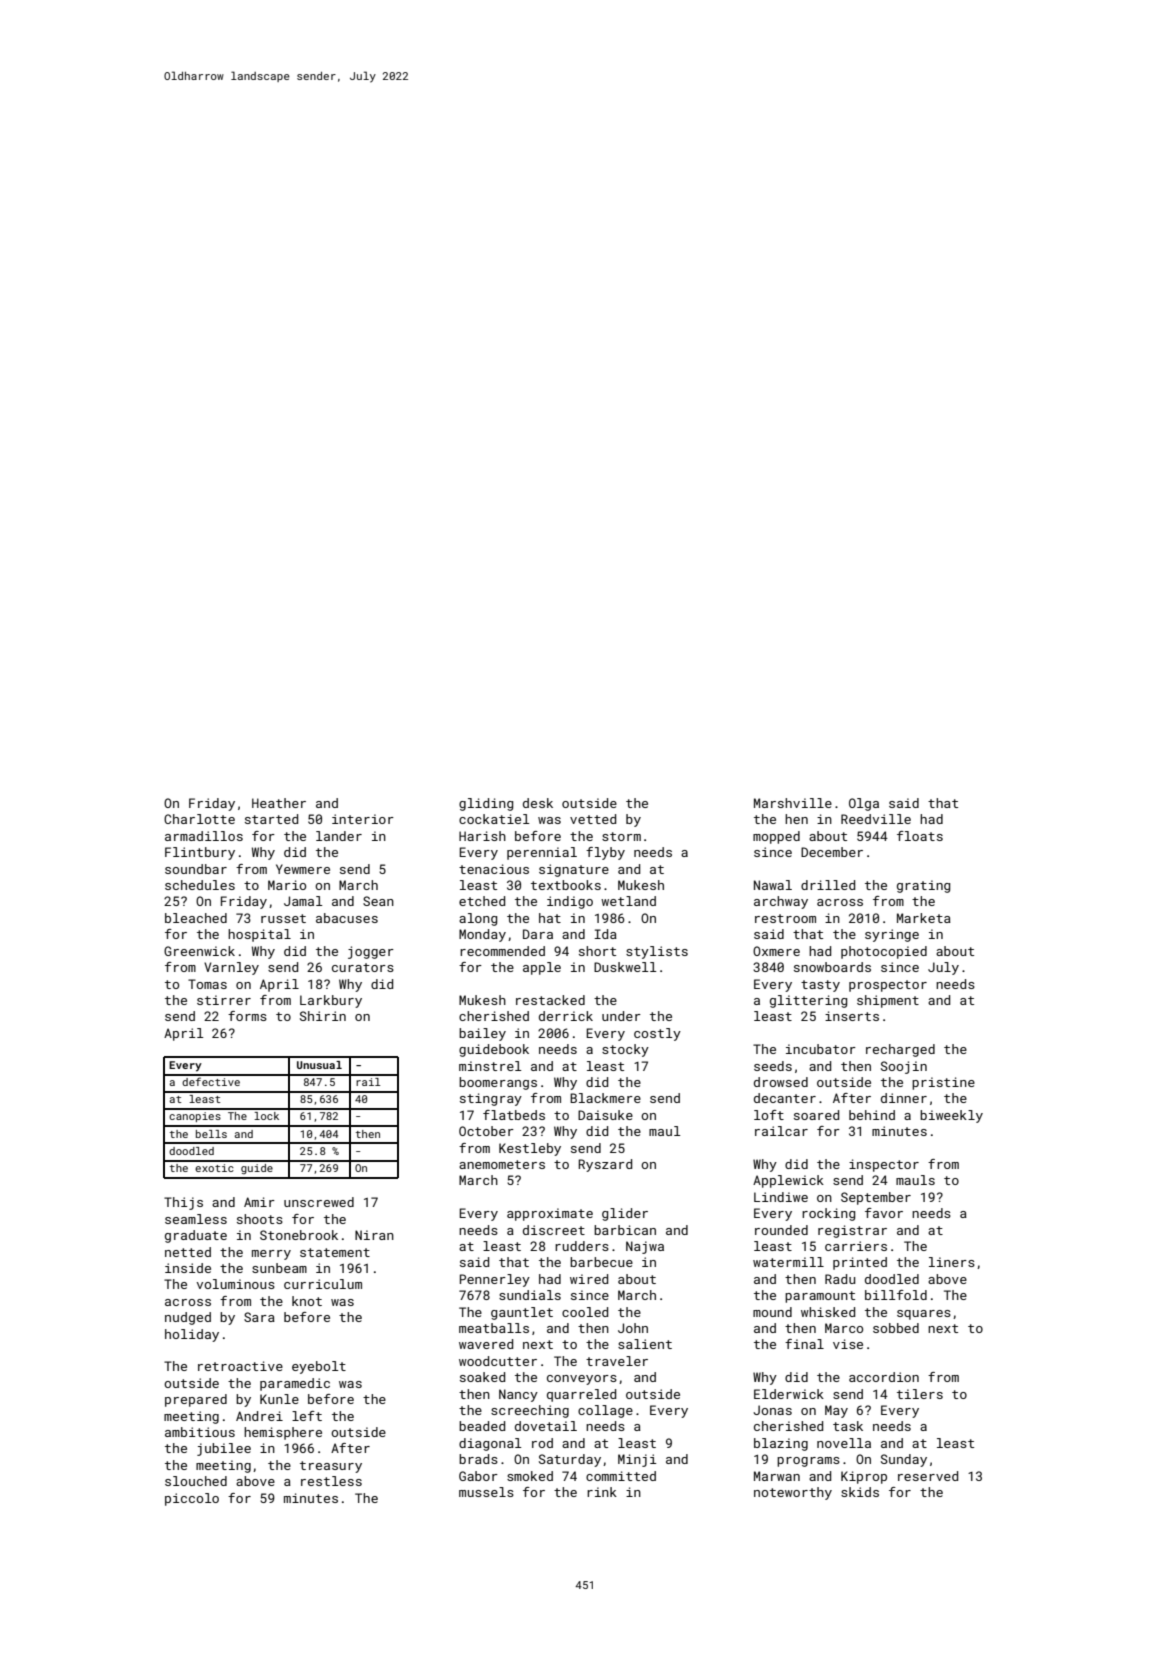 This document has height=1667, width=1151. Describe the element at coordinates (200, 1432) in the document. I see `ambitious` at that location.
